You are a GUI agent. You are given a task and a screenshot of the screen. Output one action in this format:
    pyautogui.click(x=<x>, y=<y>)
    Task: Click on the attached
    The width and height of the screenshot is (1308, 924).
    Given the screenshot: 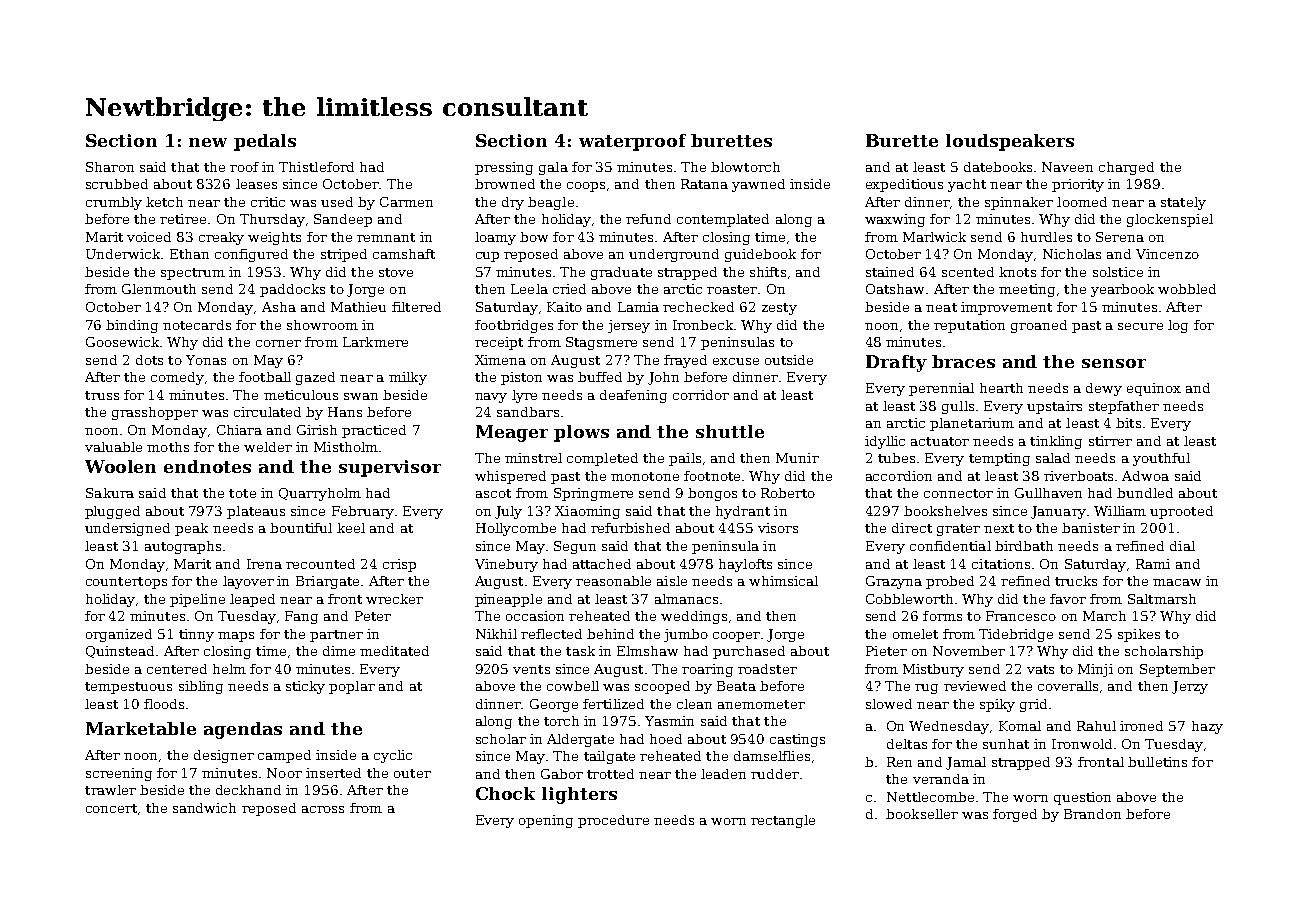 What is the action you would take?
    pyautogui.click(x=602, y=564)
